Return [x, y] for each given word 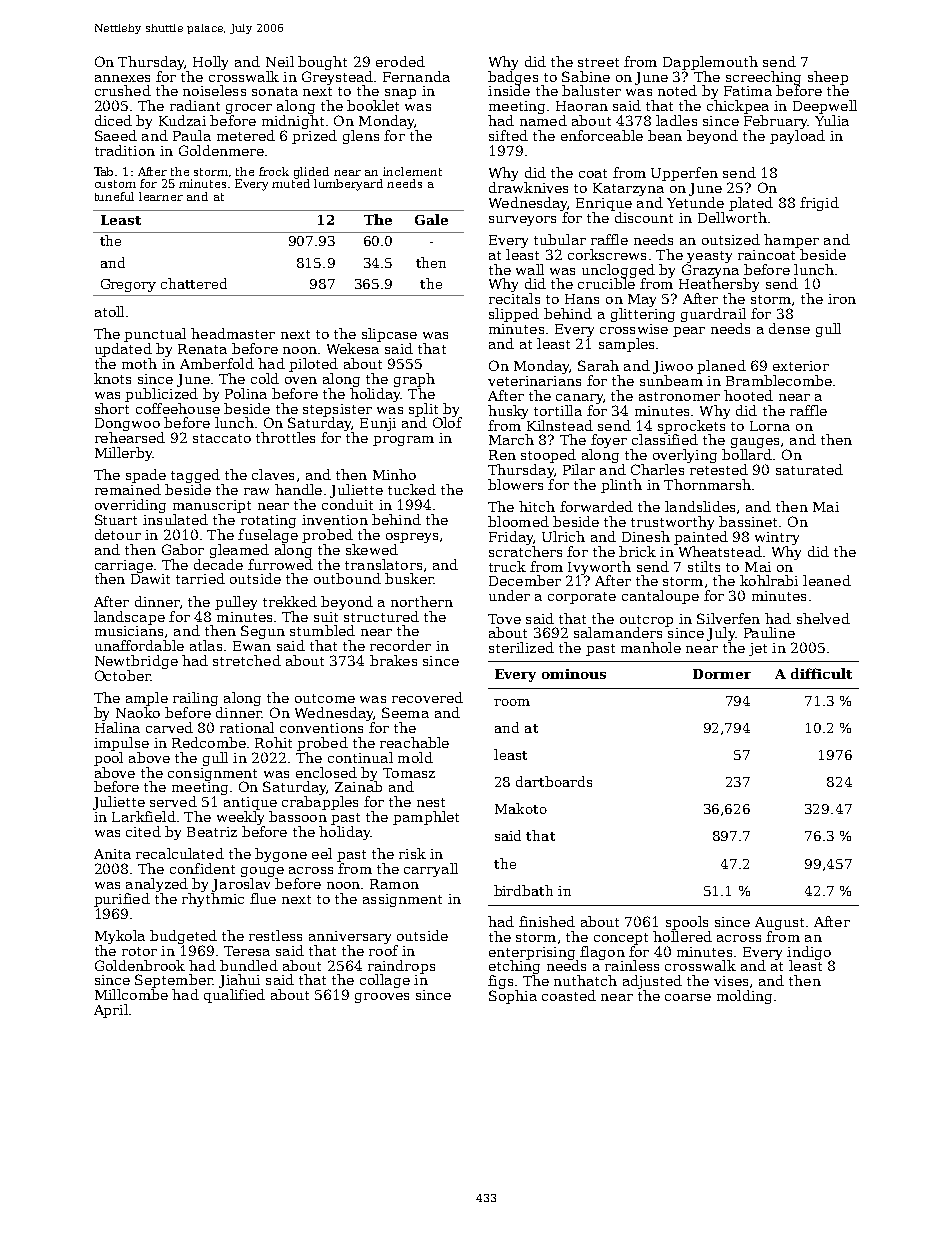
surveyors [522, 221]
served [173, 801]
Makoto [521, 808]
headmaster [233, 333]
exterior [801, 366]
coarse [688, 997]
